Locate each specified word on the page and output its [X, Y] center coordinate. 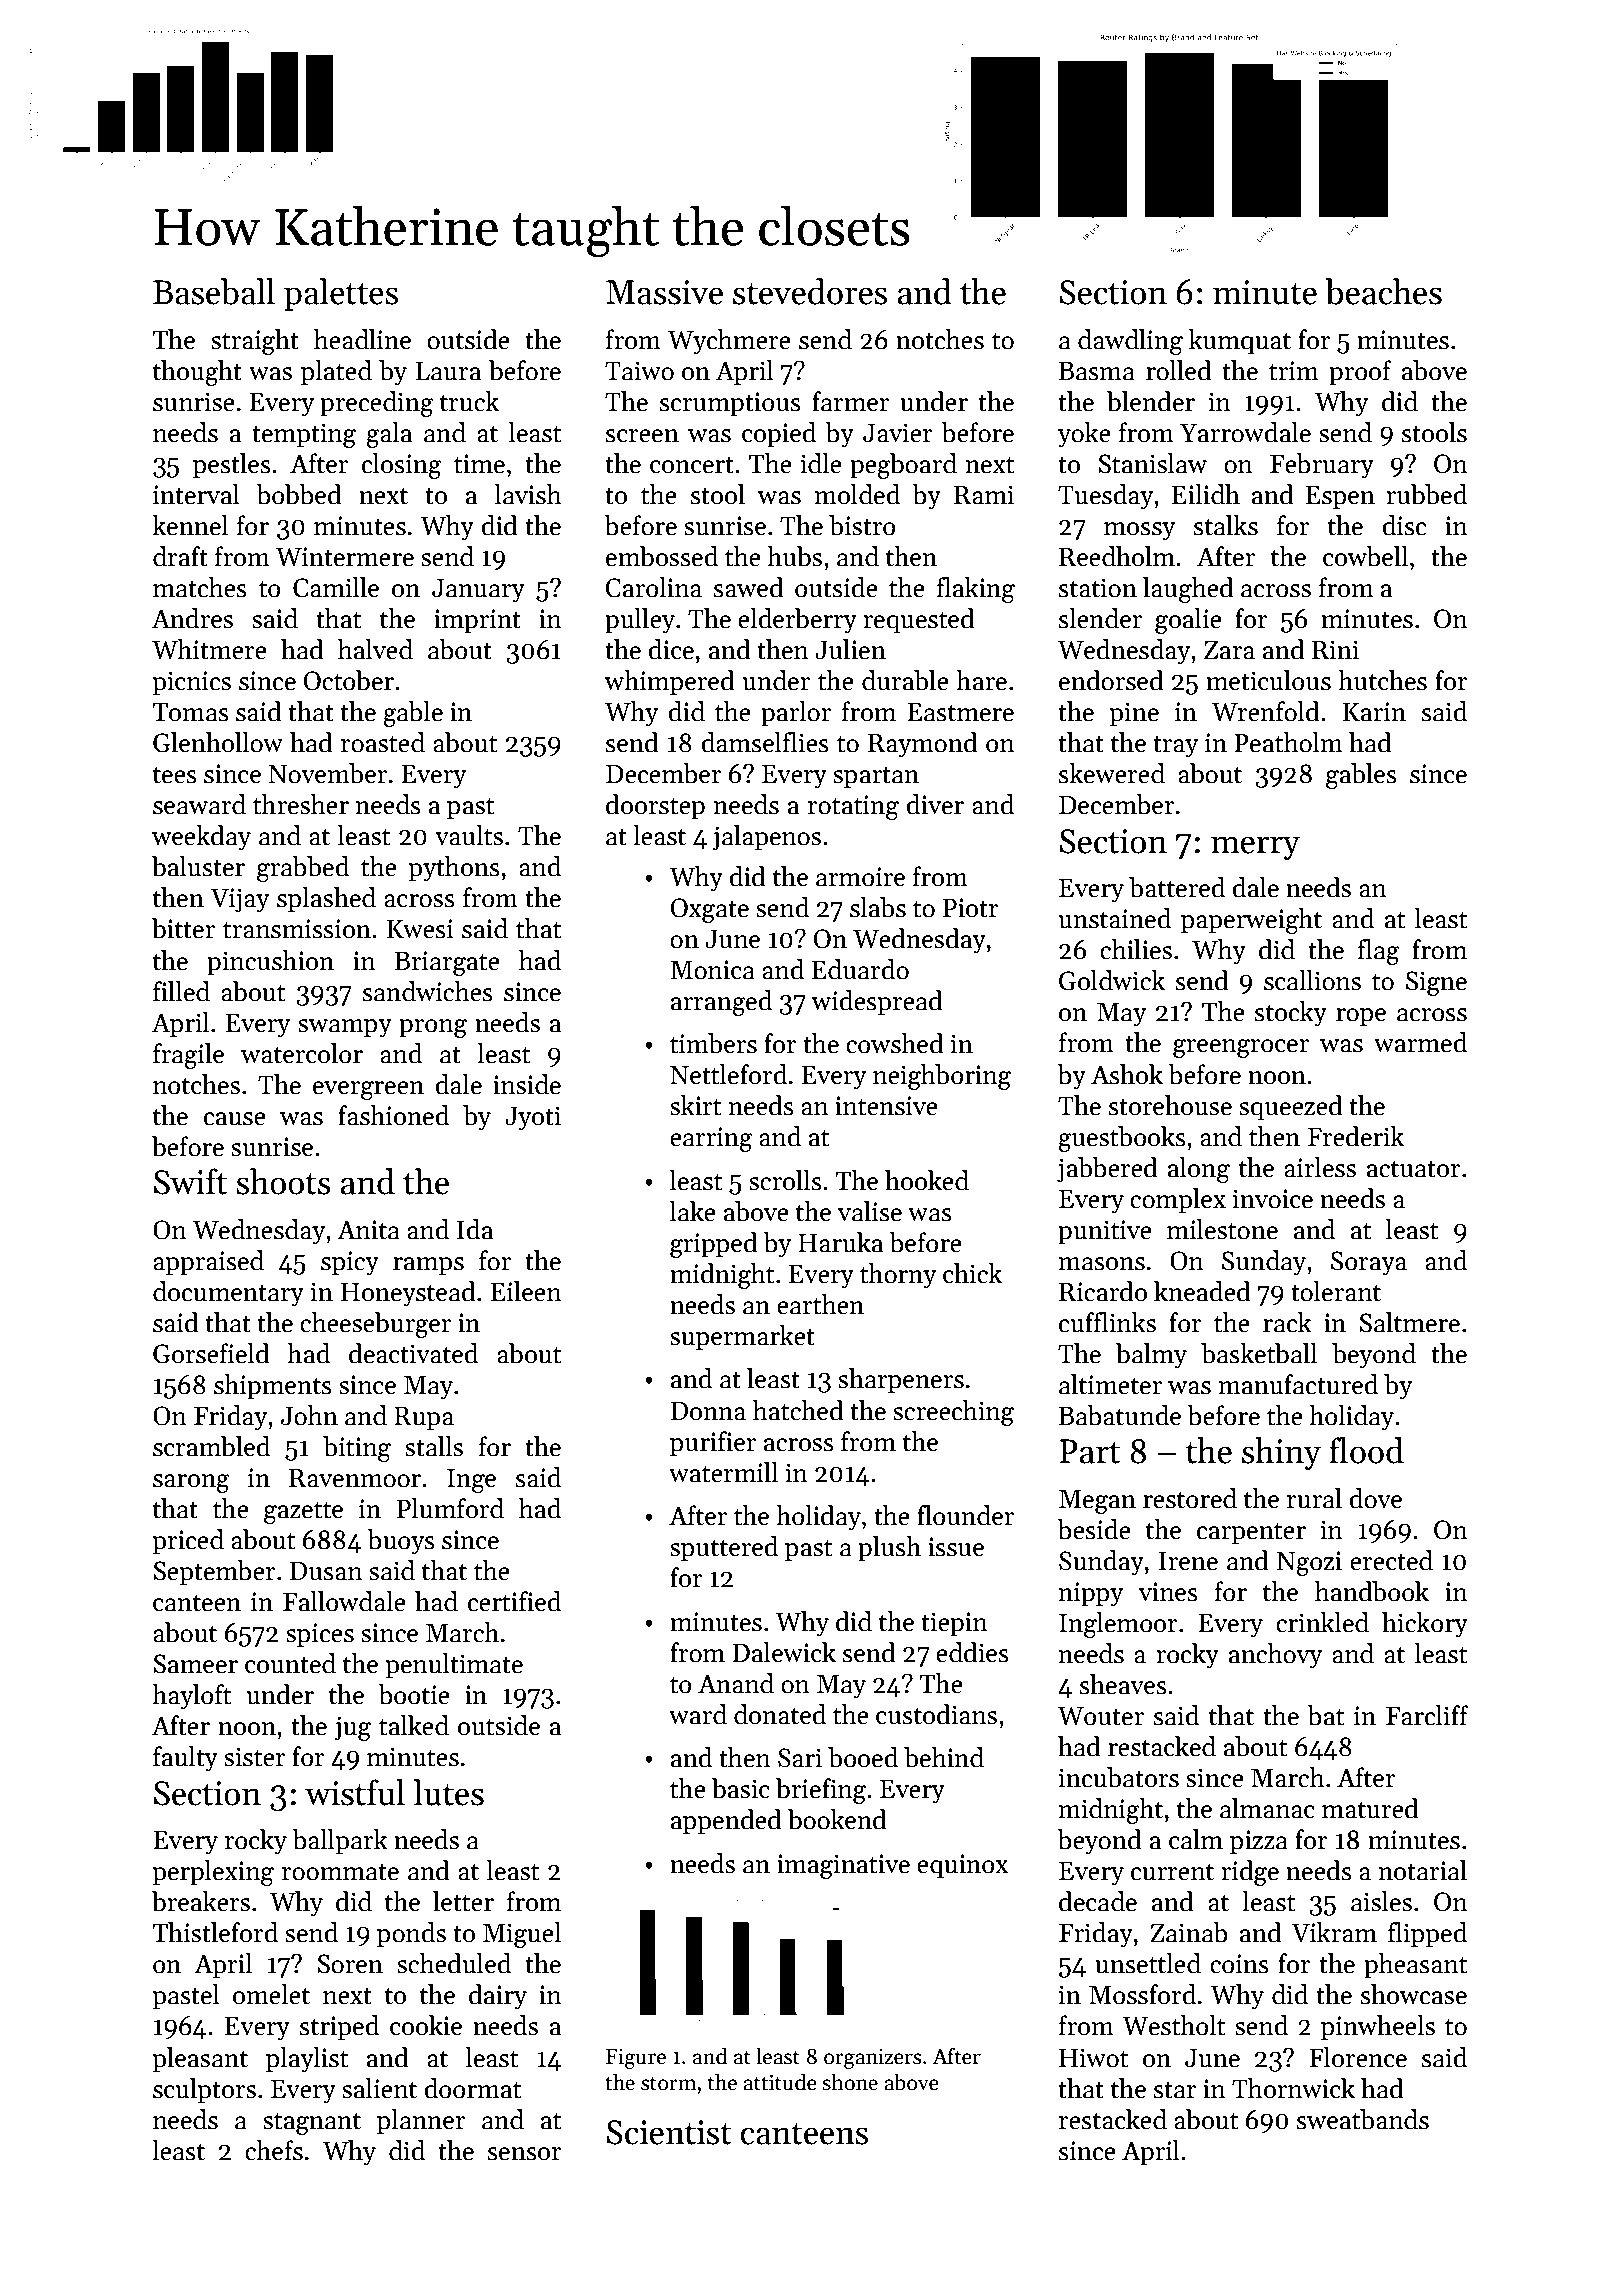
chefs [274, 2150]
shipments [273, 1387]
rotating [853, 807]
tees [175, 775]
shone [850, 2082]
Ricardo [1103, 1291]
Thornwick [1293, 2088]
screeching [953, 1413]
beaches [1383, 291]
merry [1255, 848]
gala [389, 435]
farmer [850, 401]
